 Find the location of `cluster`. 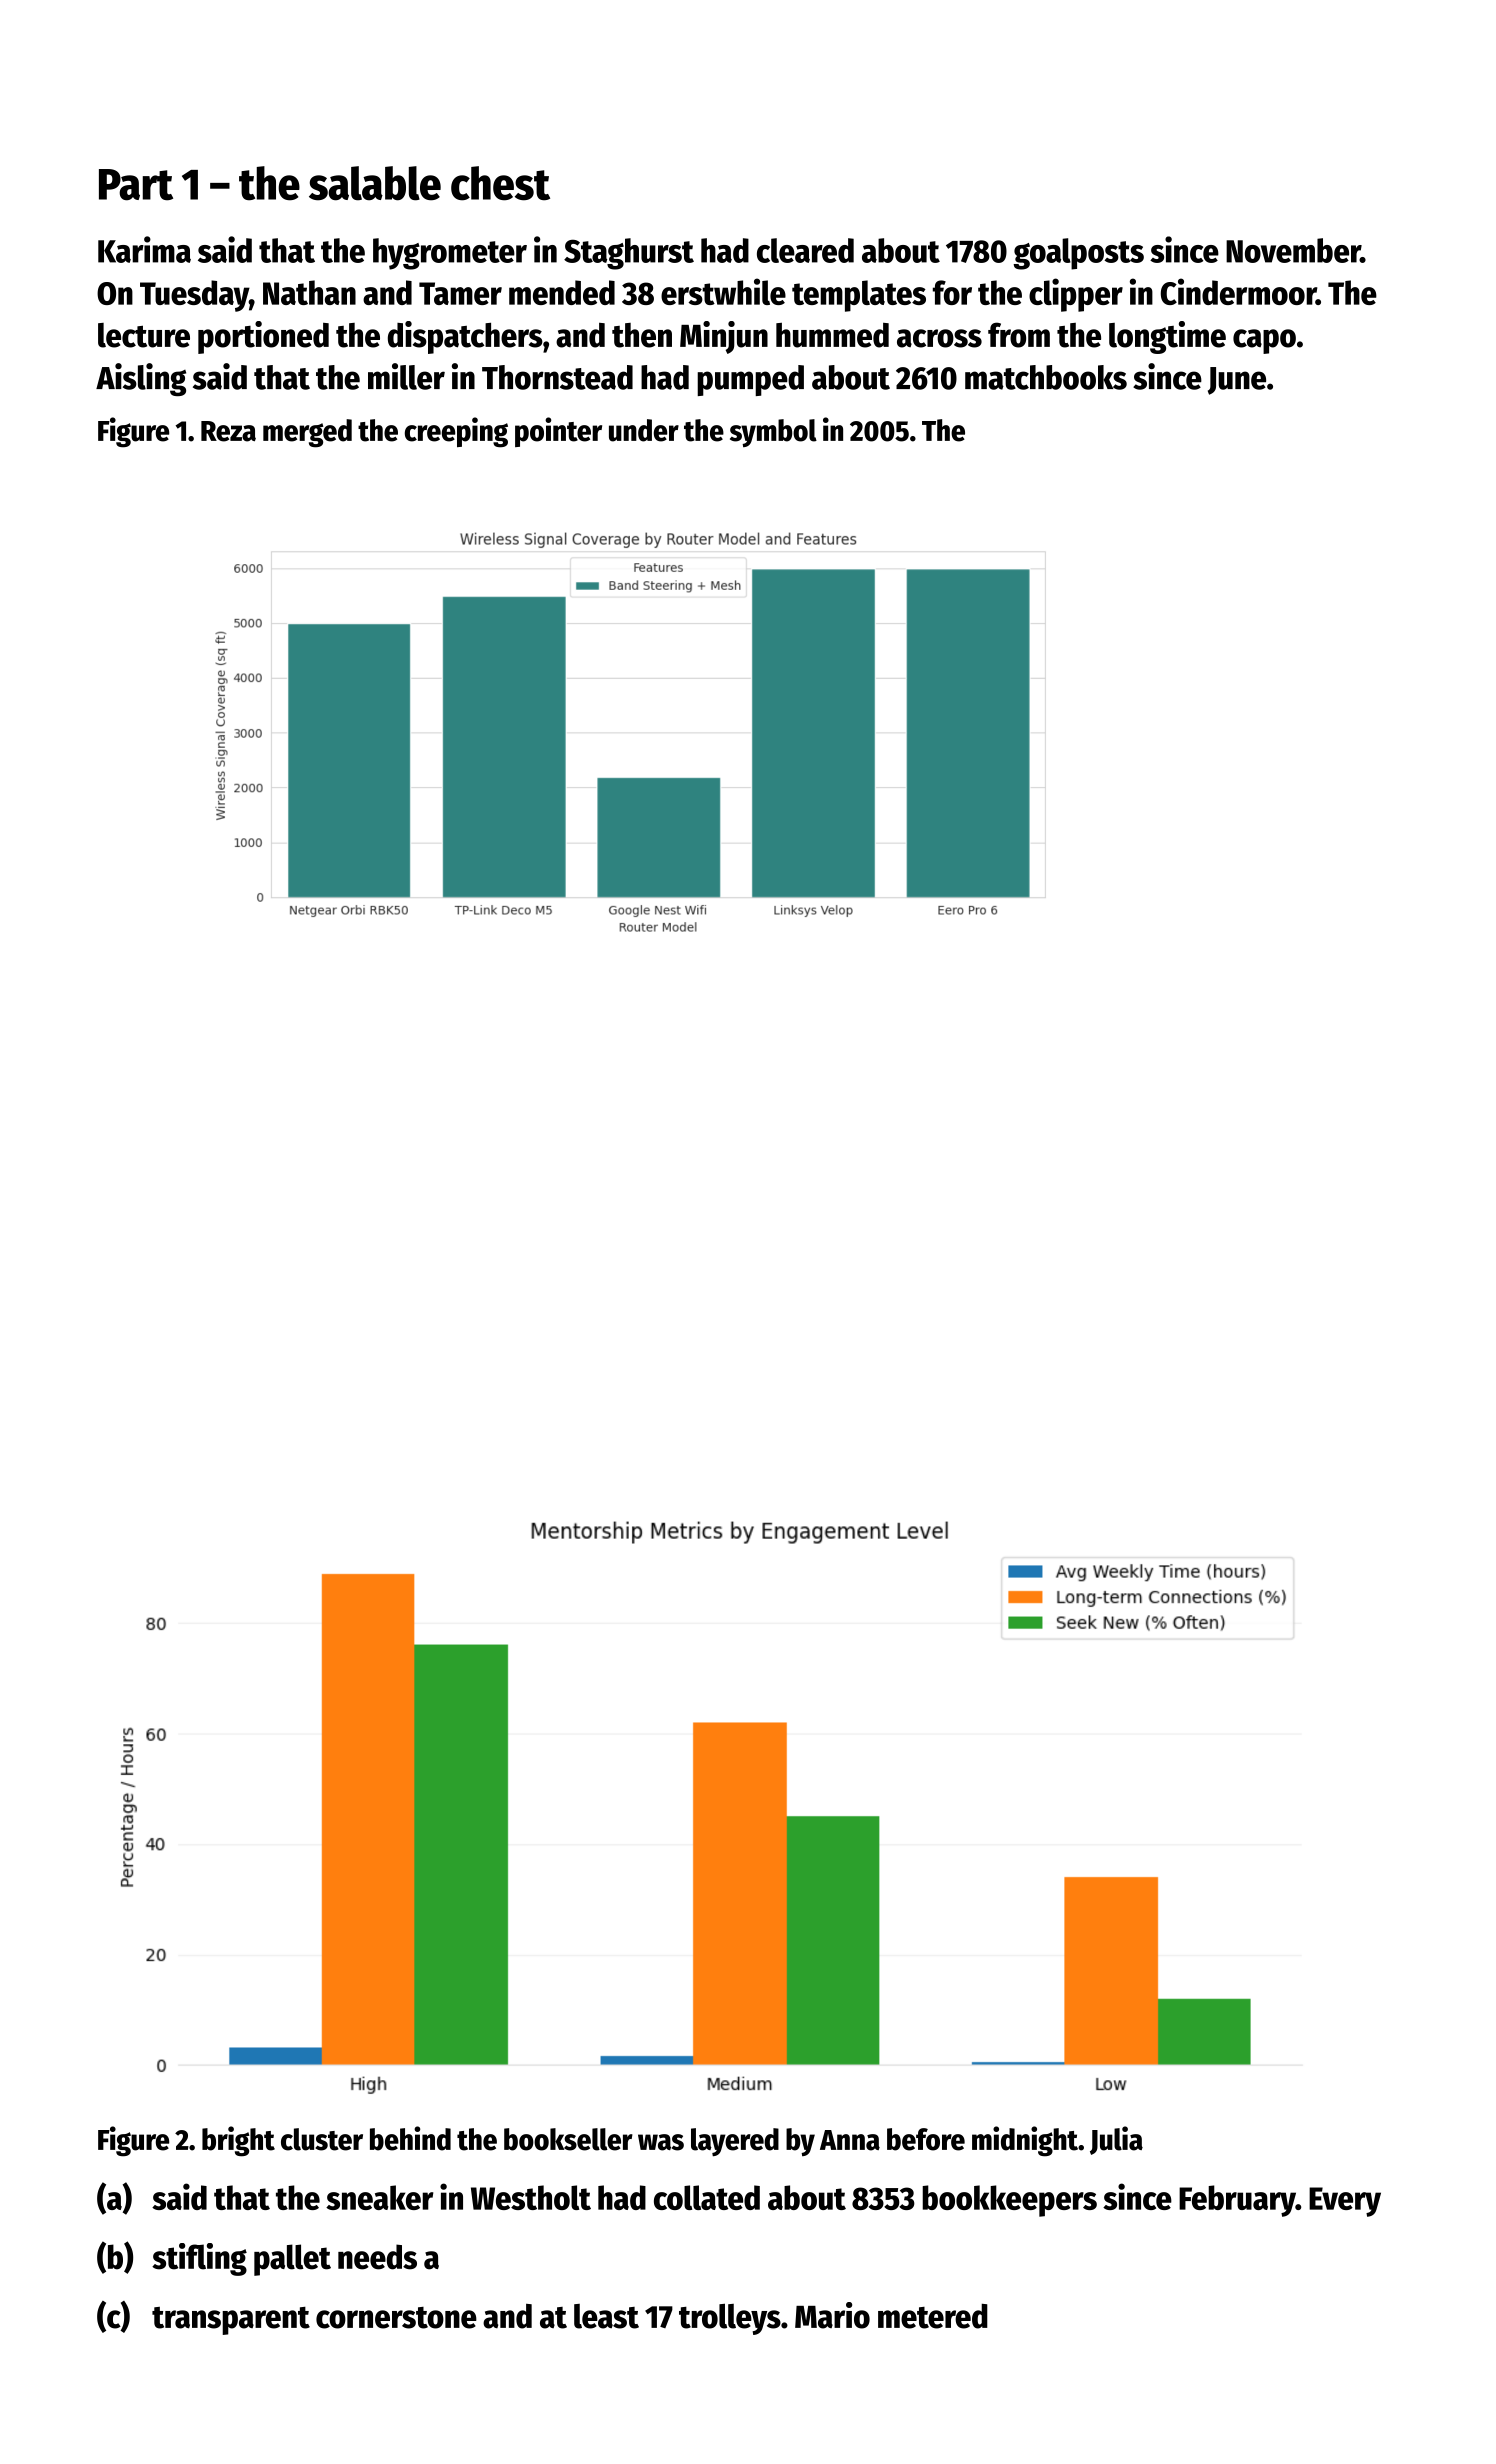

cluster is located at coordinates (322, 2139).
